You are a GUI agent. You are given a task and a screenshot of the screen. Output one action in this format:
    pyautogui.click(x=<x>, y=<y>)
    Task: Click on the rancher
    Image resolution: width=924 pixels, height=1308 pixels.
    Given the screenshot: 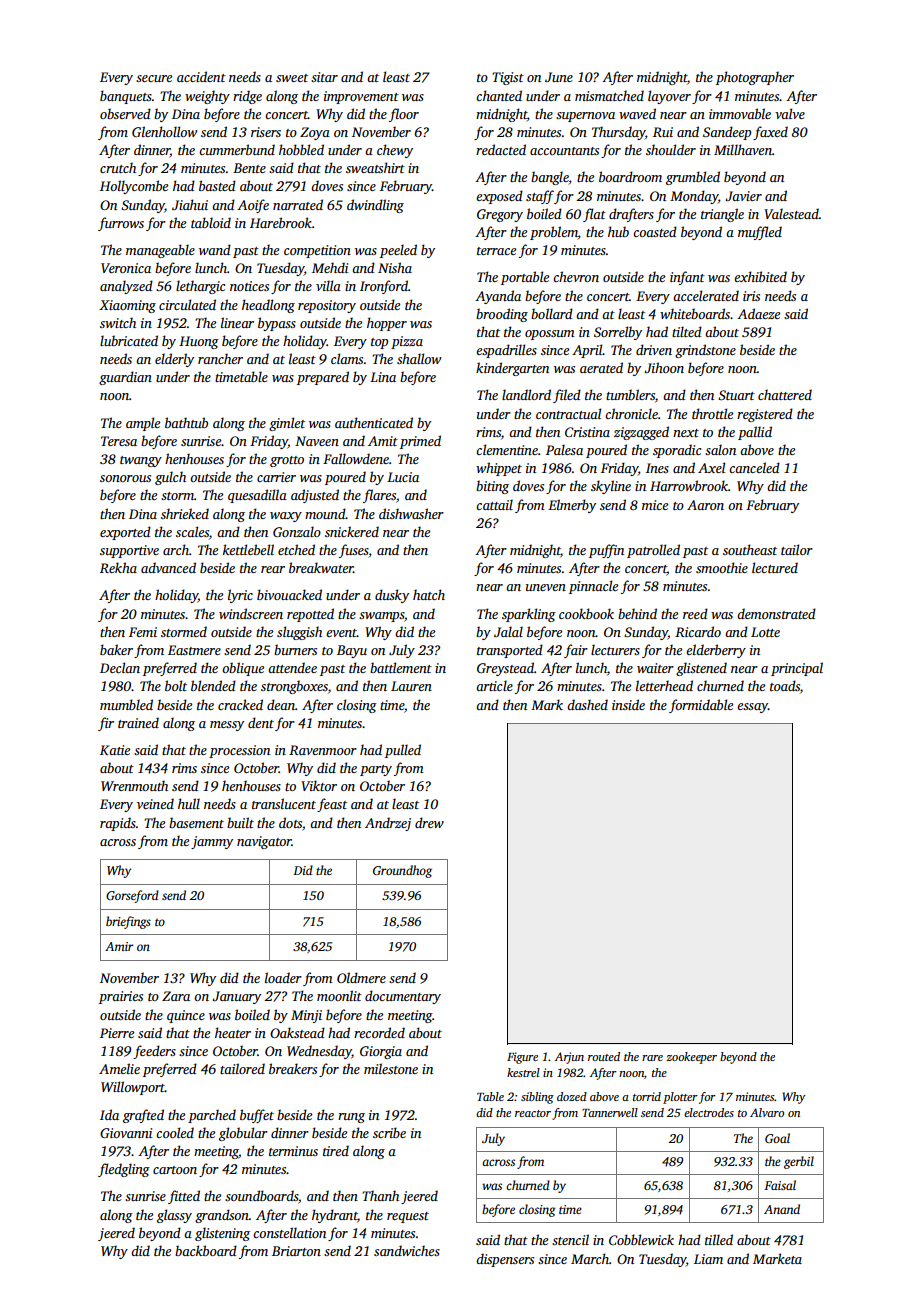 What is the action you would take?
    pyautogui.click(x=220, y=358)
